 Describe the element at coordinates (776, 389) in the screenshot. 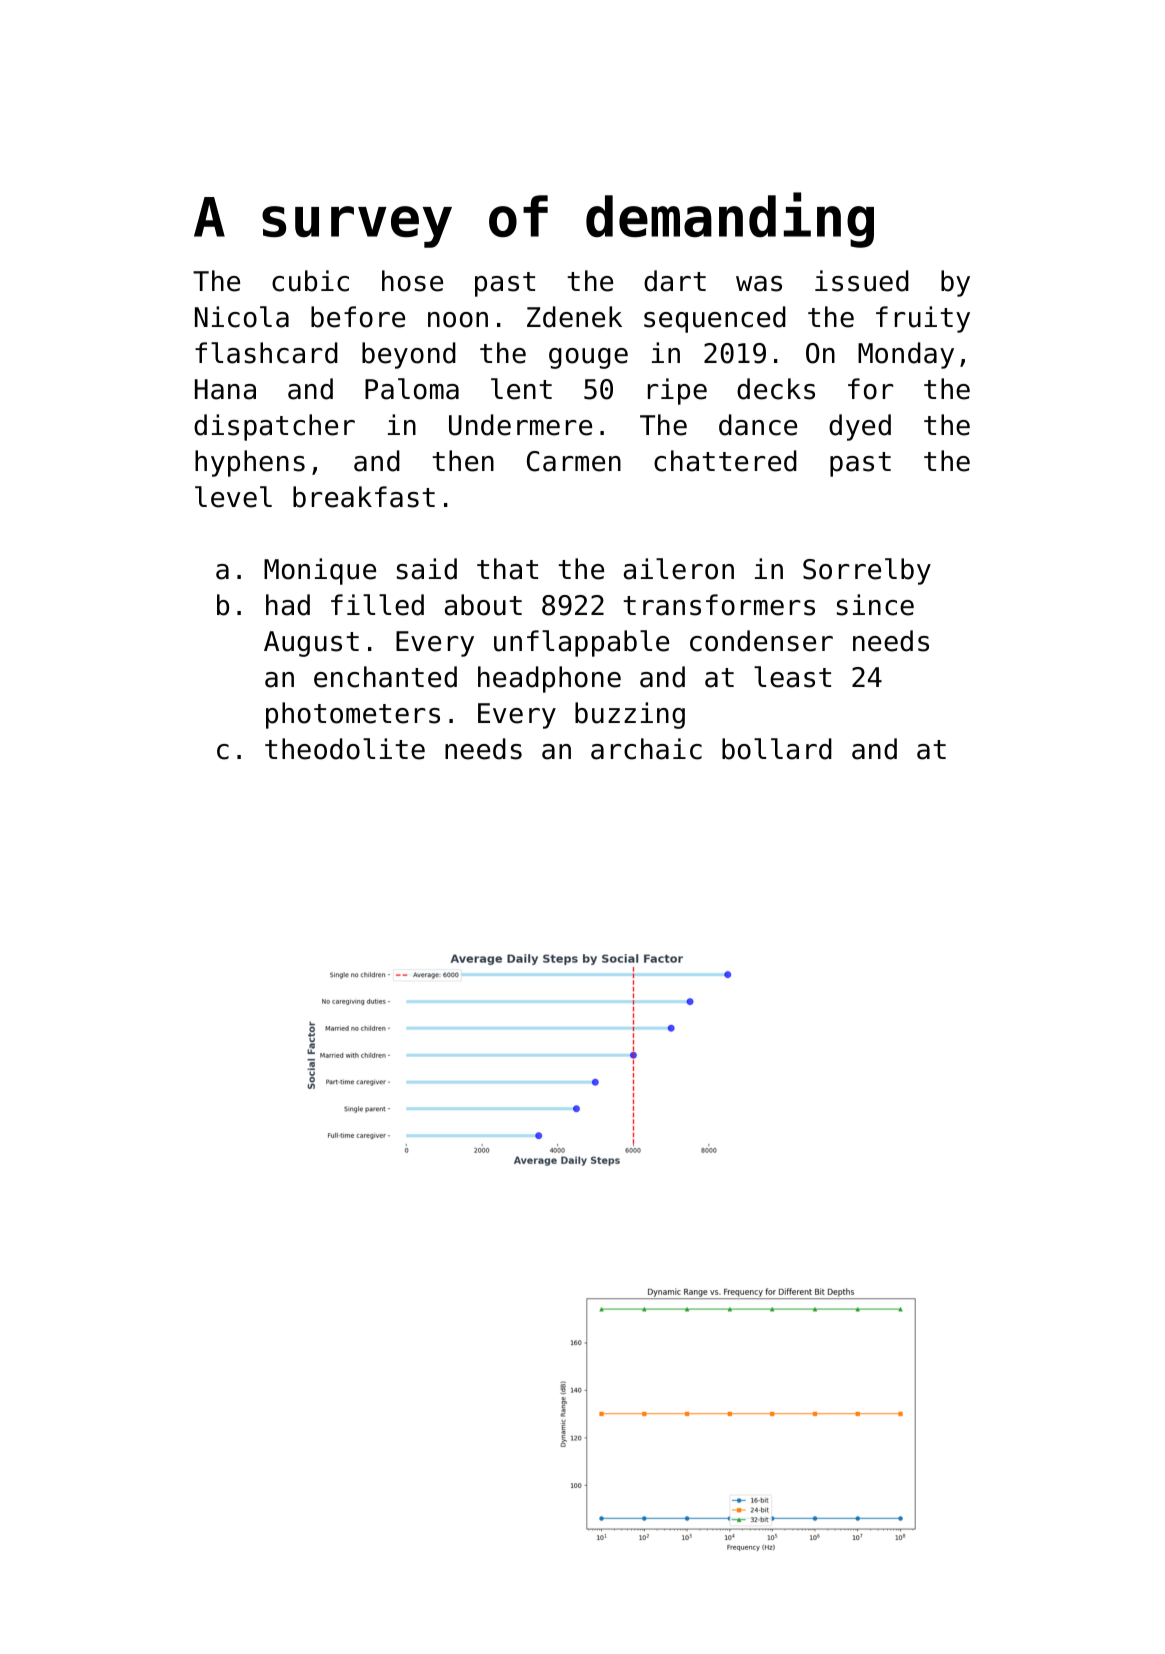

I see `decks` at that location.
